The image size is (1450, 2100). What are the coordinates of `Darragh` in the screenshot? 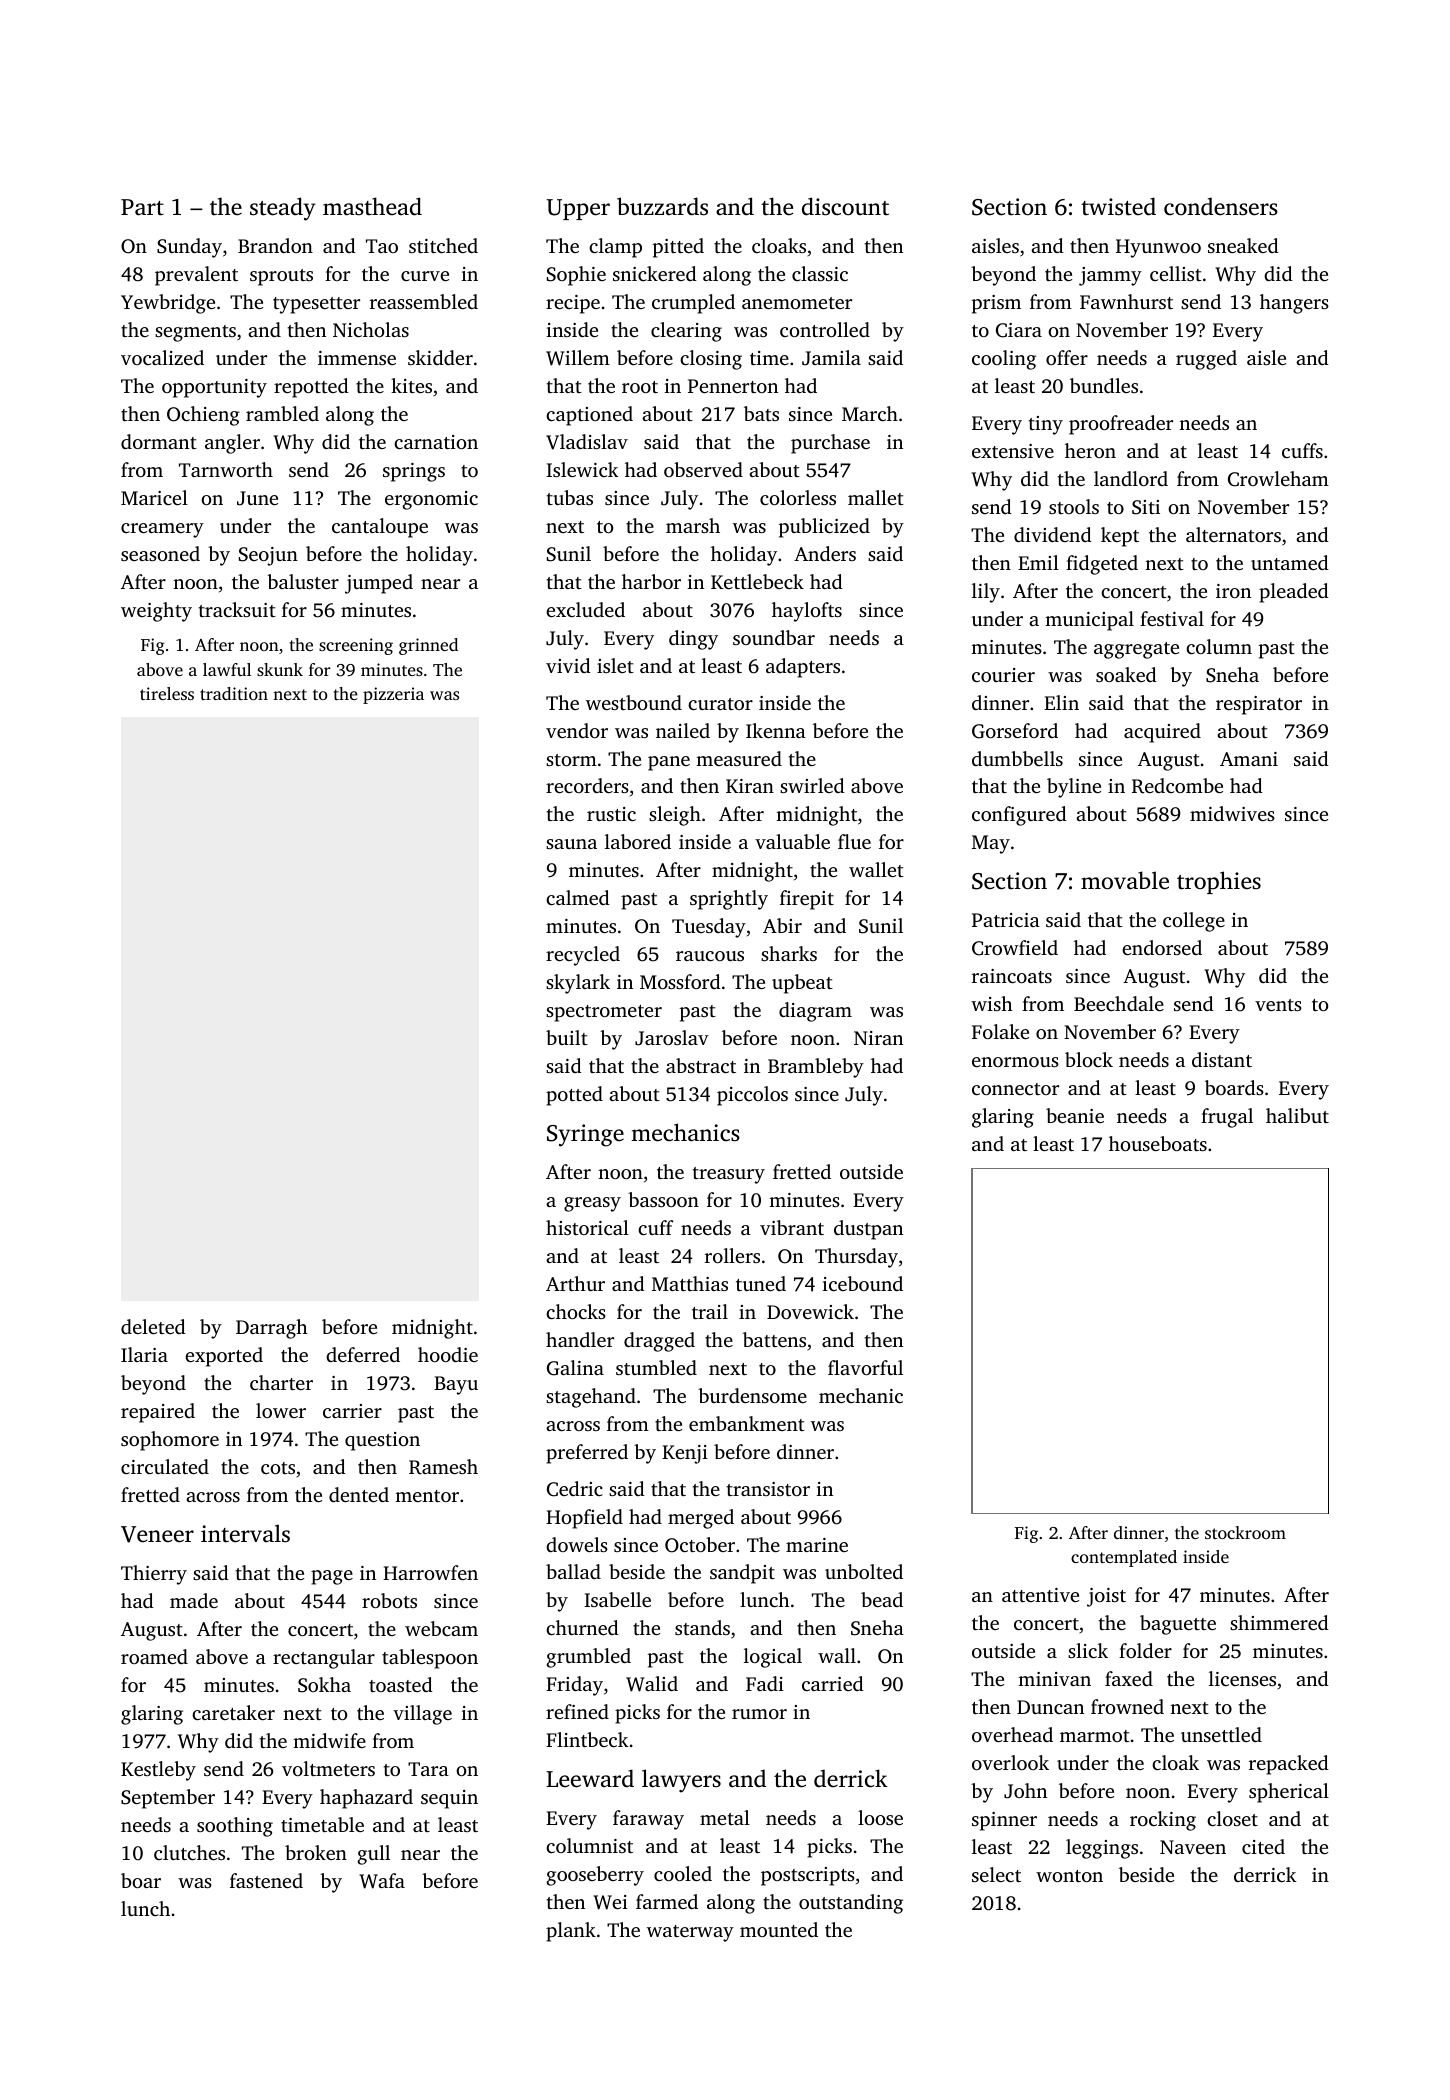 It's located at (272, 1329).
